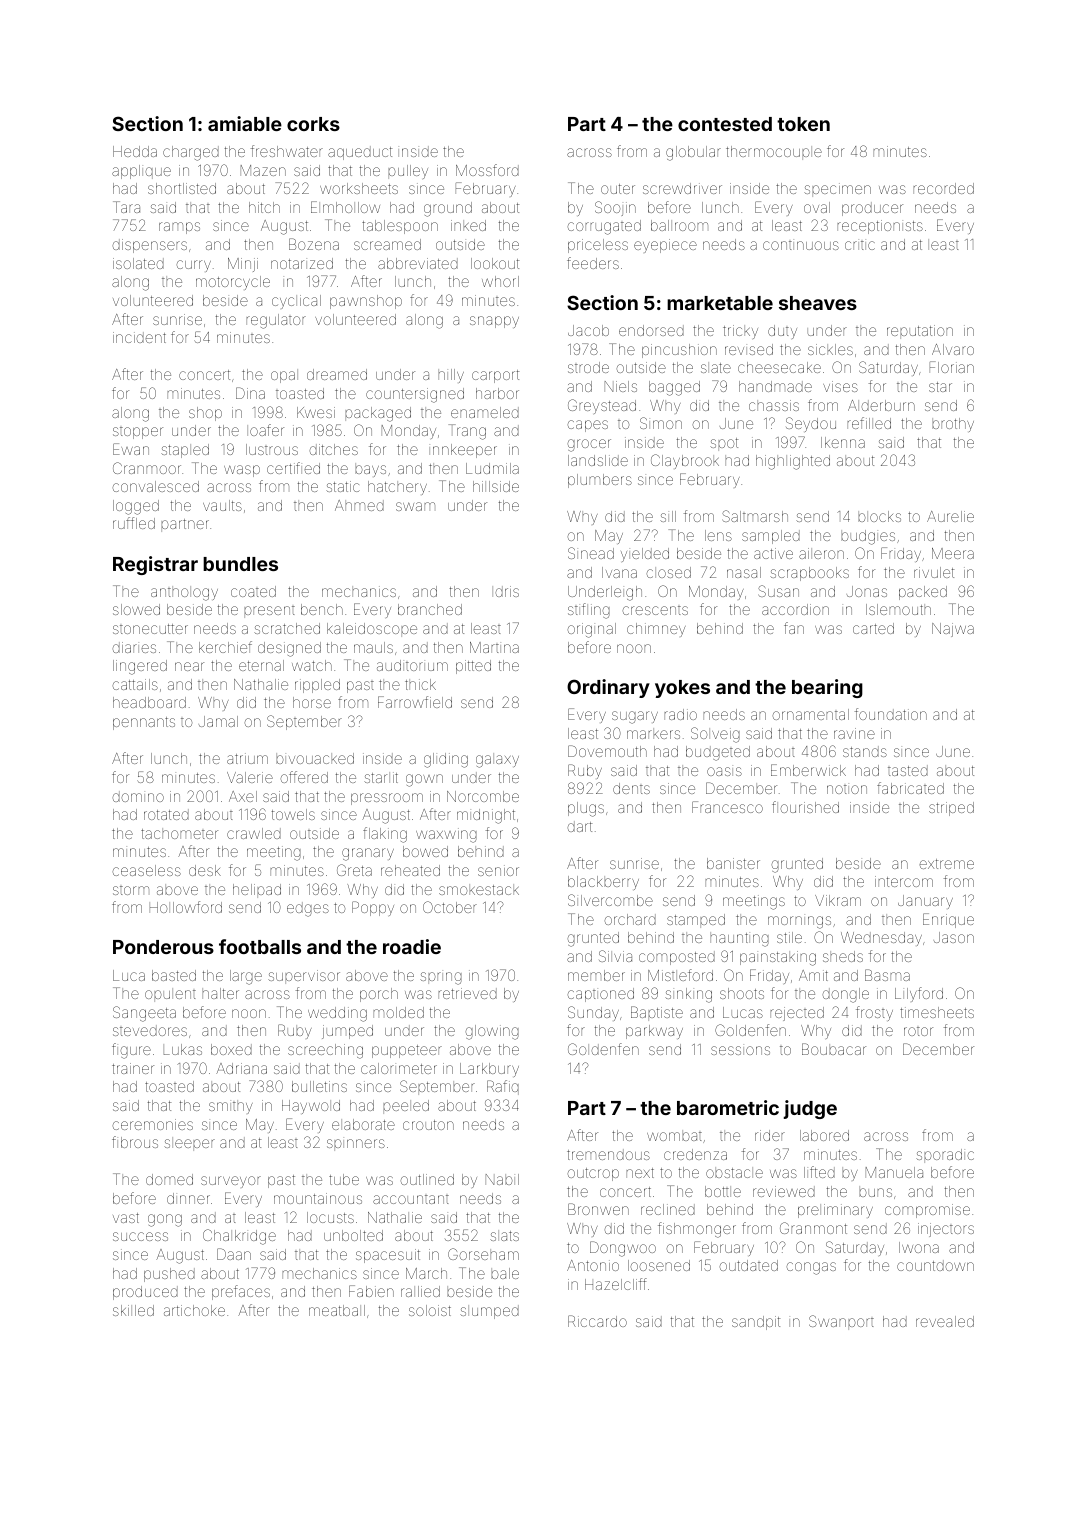  I want to click on soloist, so click(430, 1310).
